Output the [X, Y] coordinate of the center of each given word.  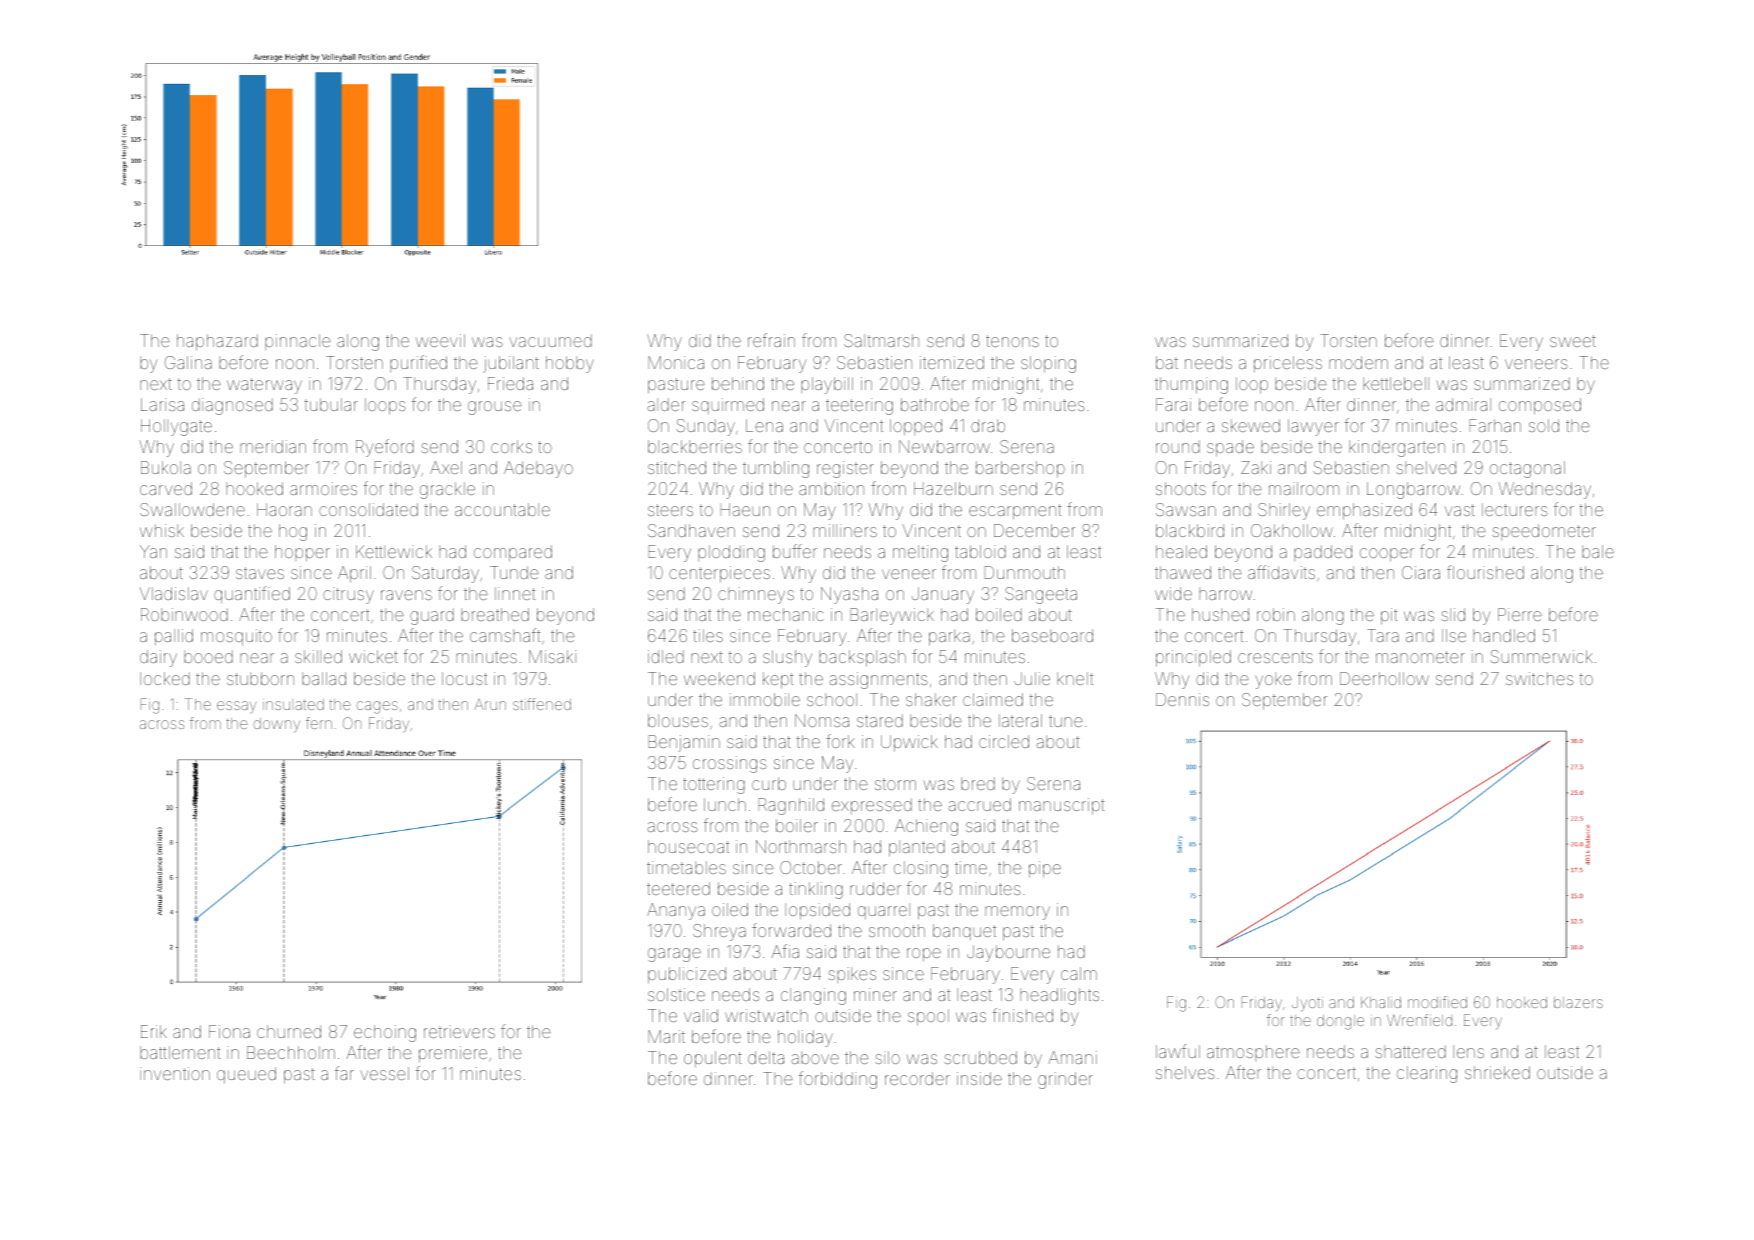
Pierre [1520, 614]
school [832, 699]
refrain [771, 340]
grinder [1065, 1080]
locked [165, 678]
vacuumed [550, 340]
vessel [384, 1073]
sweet [1573, 341]
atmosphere [1253, 1053]
